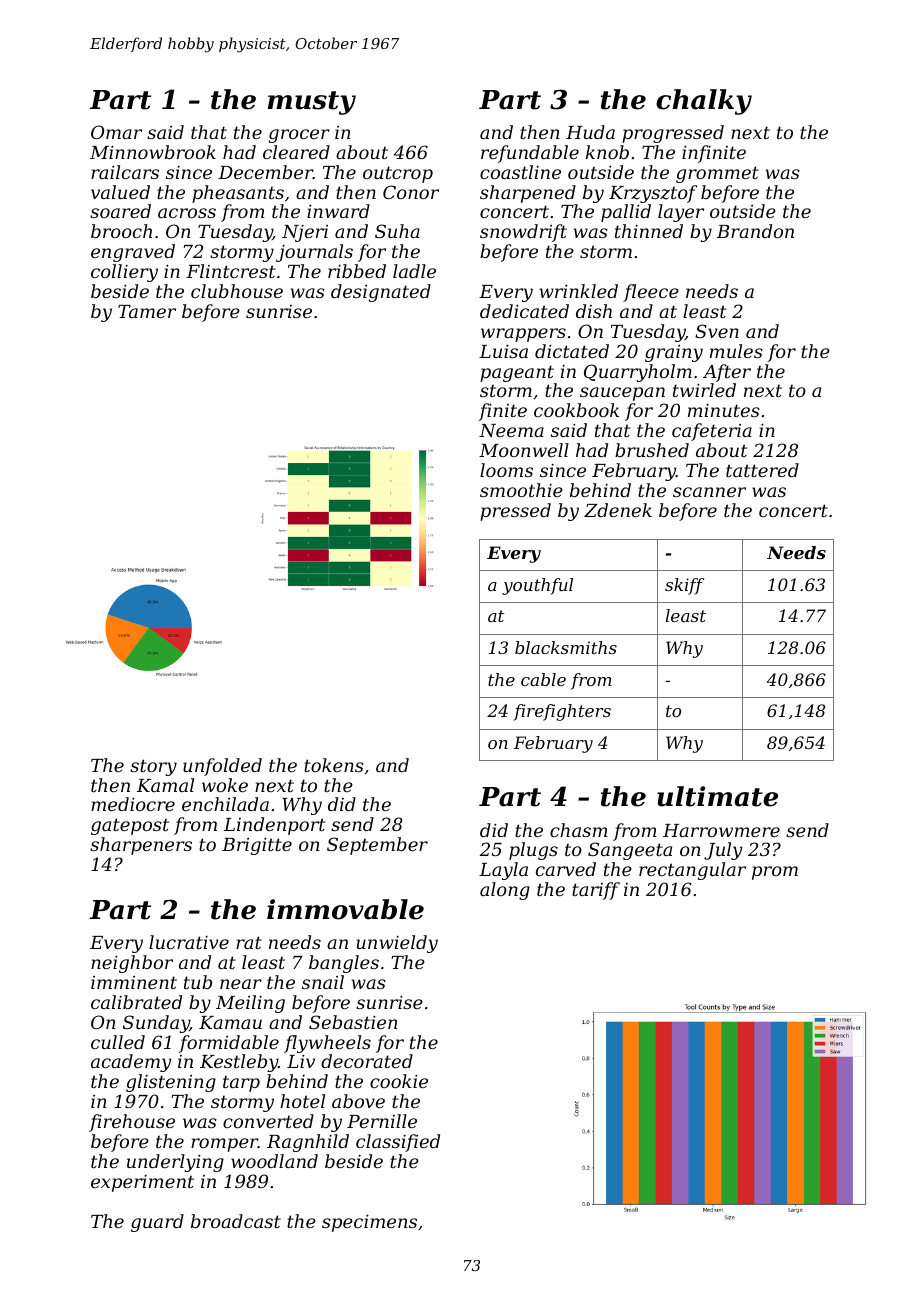  Describe the element at coordinates (274, 1161) in the document. I see `woodland` at that location.
